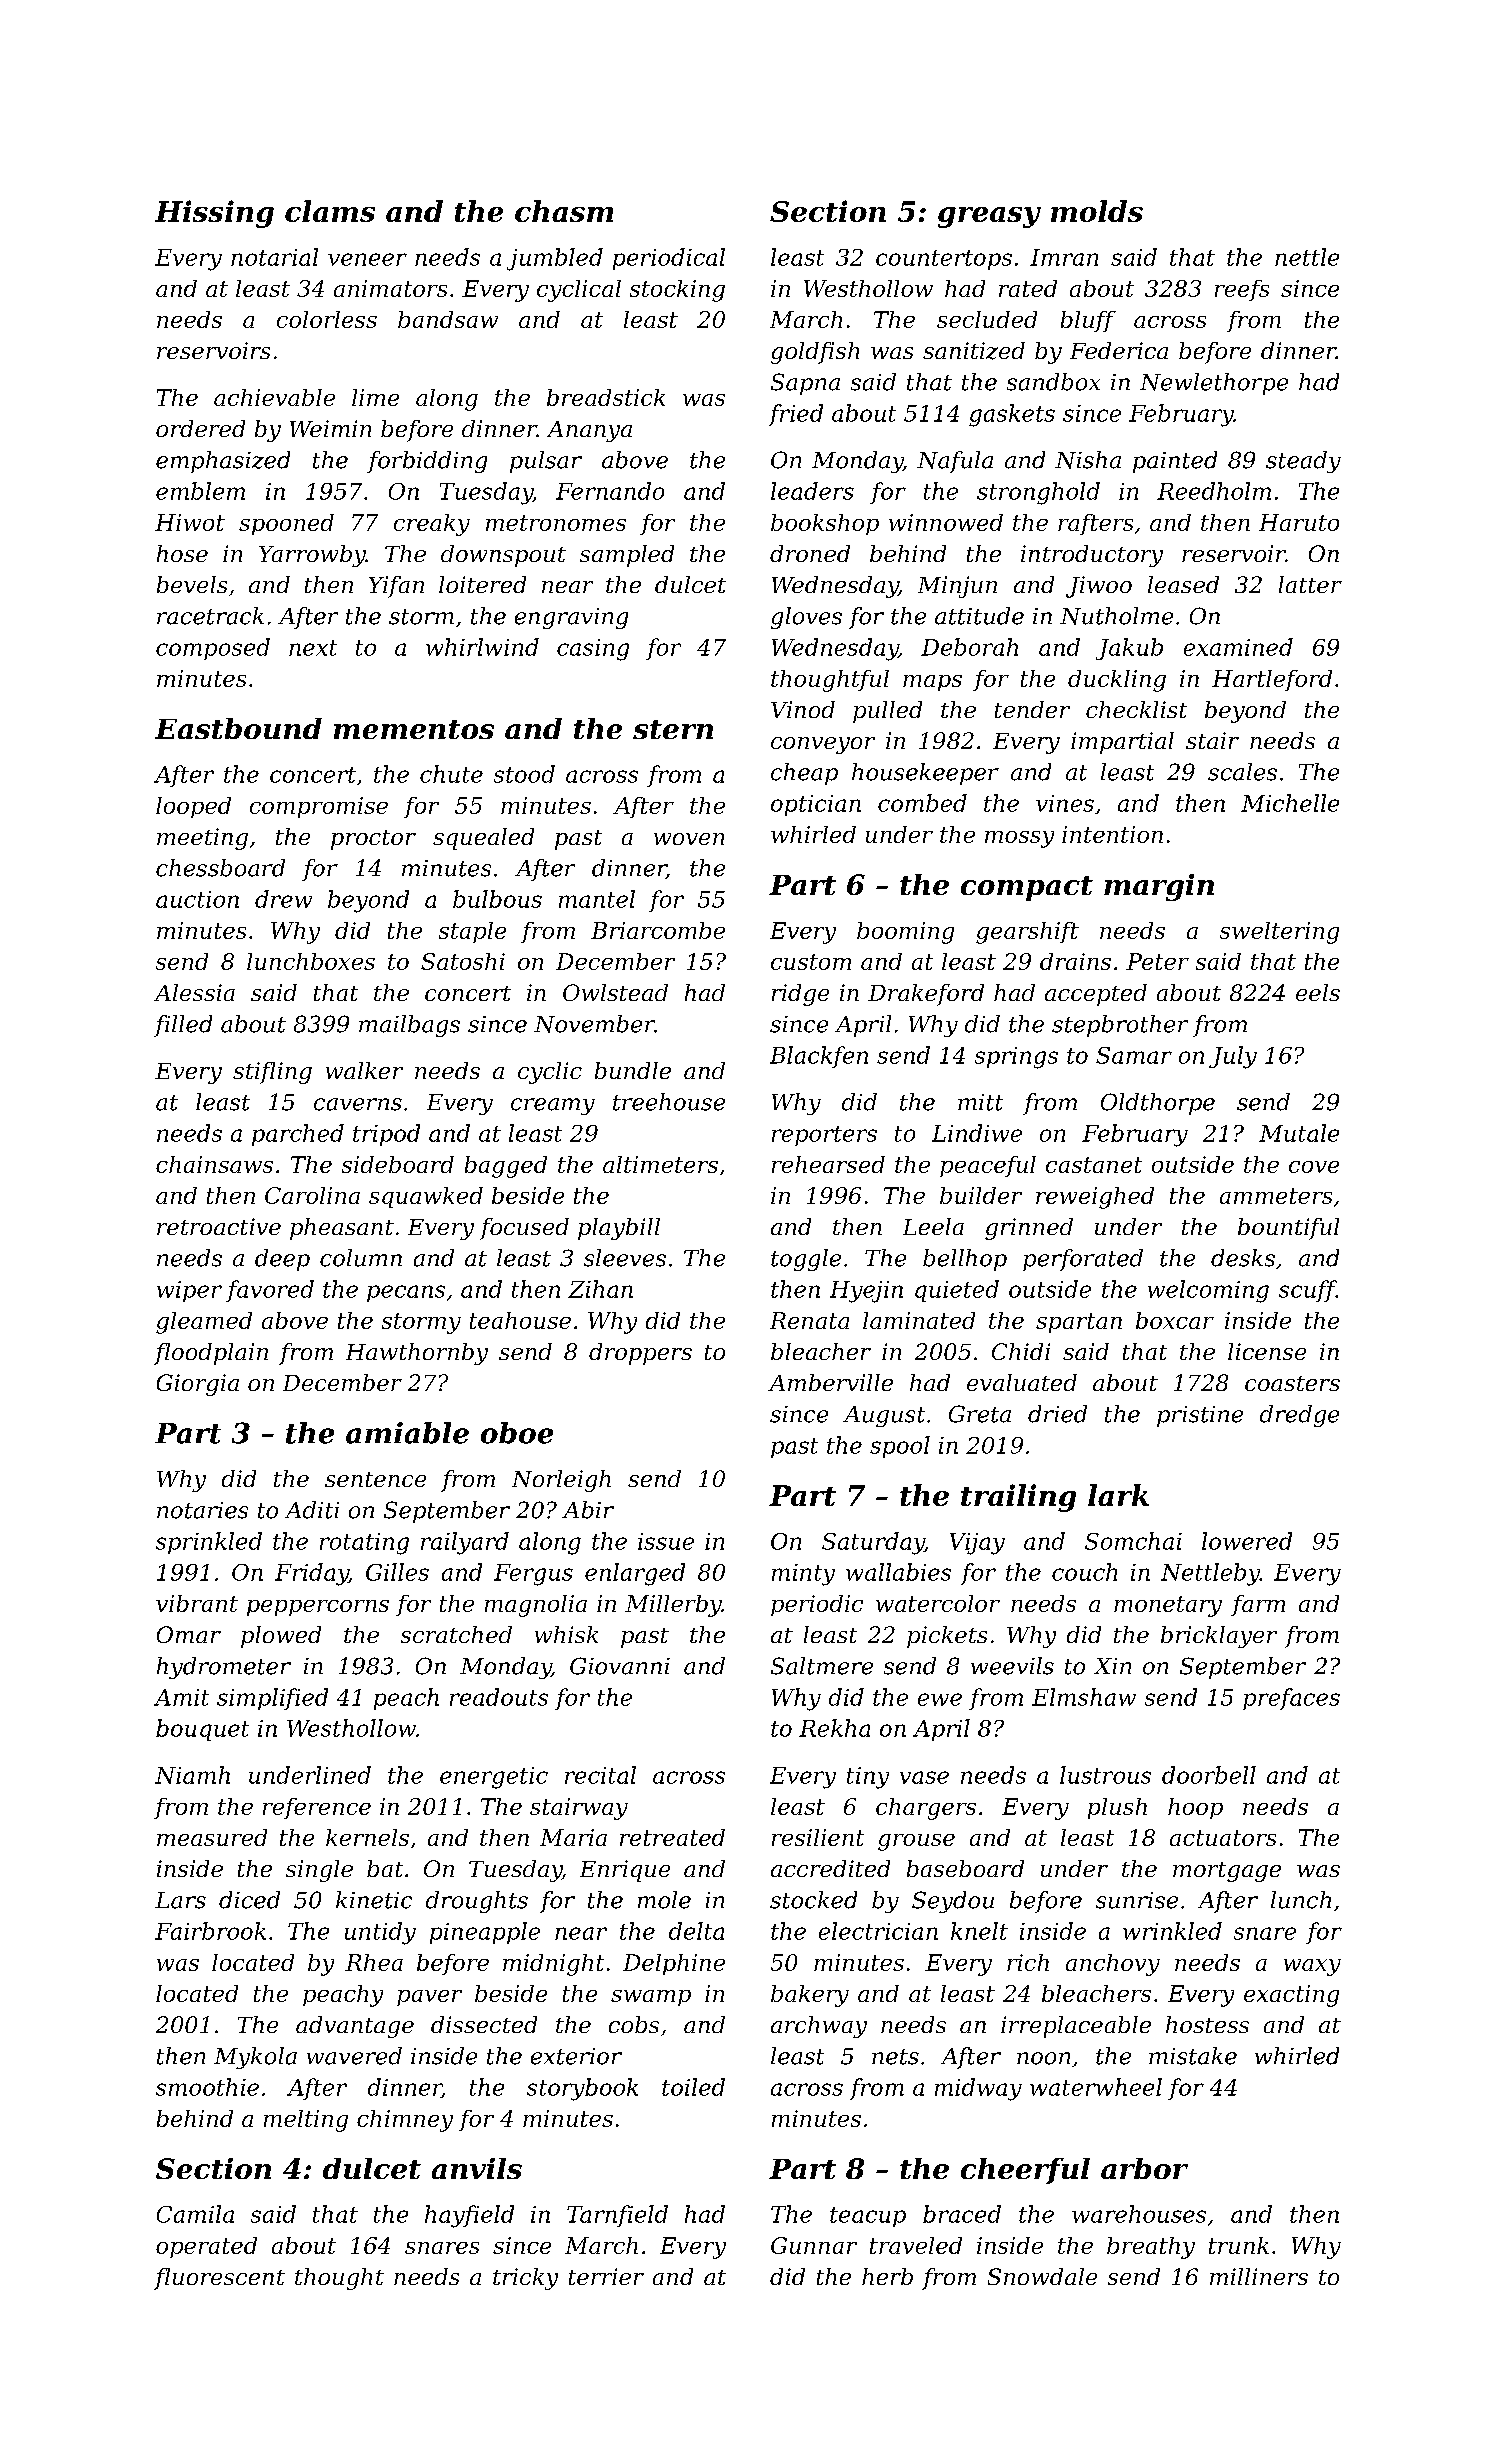 The height and width of the screenshot is (2464, 1496). Describe the element at coordinates (202, 1730) in the screenshot. I see `bouquet` at that location.
